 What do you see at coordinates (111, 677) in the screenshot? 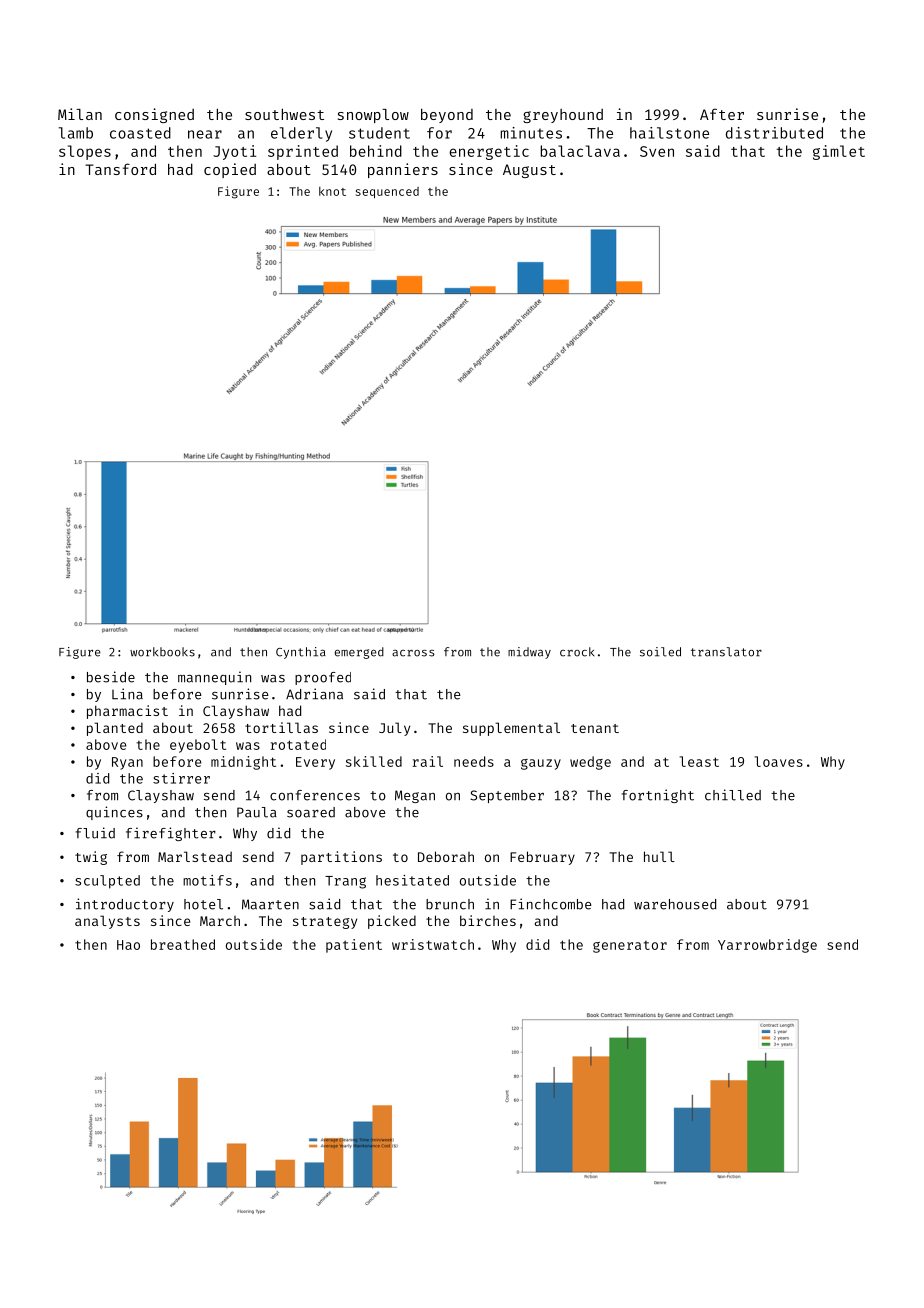
I see `beside` at bounding box center [111, 677].
